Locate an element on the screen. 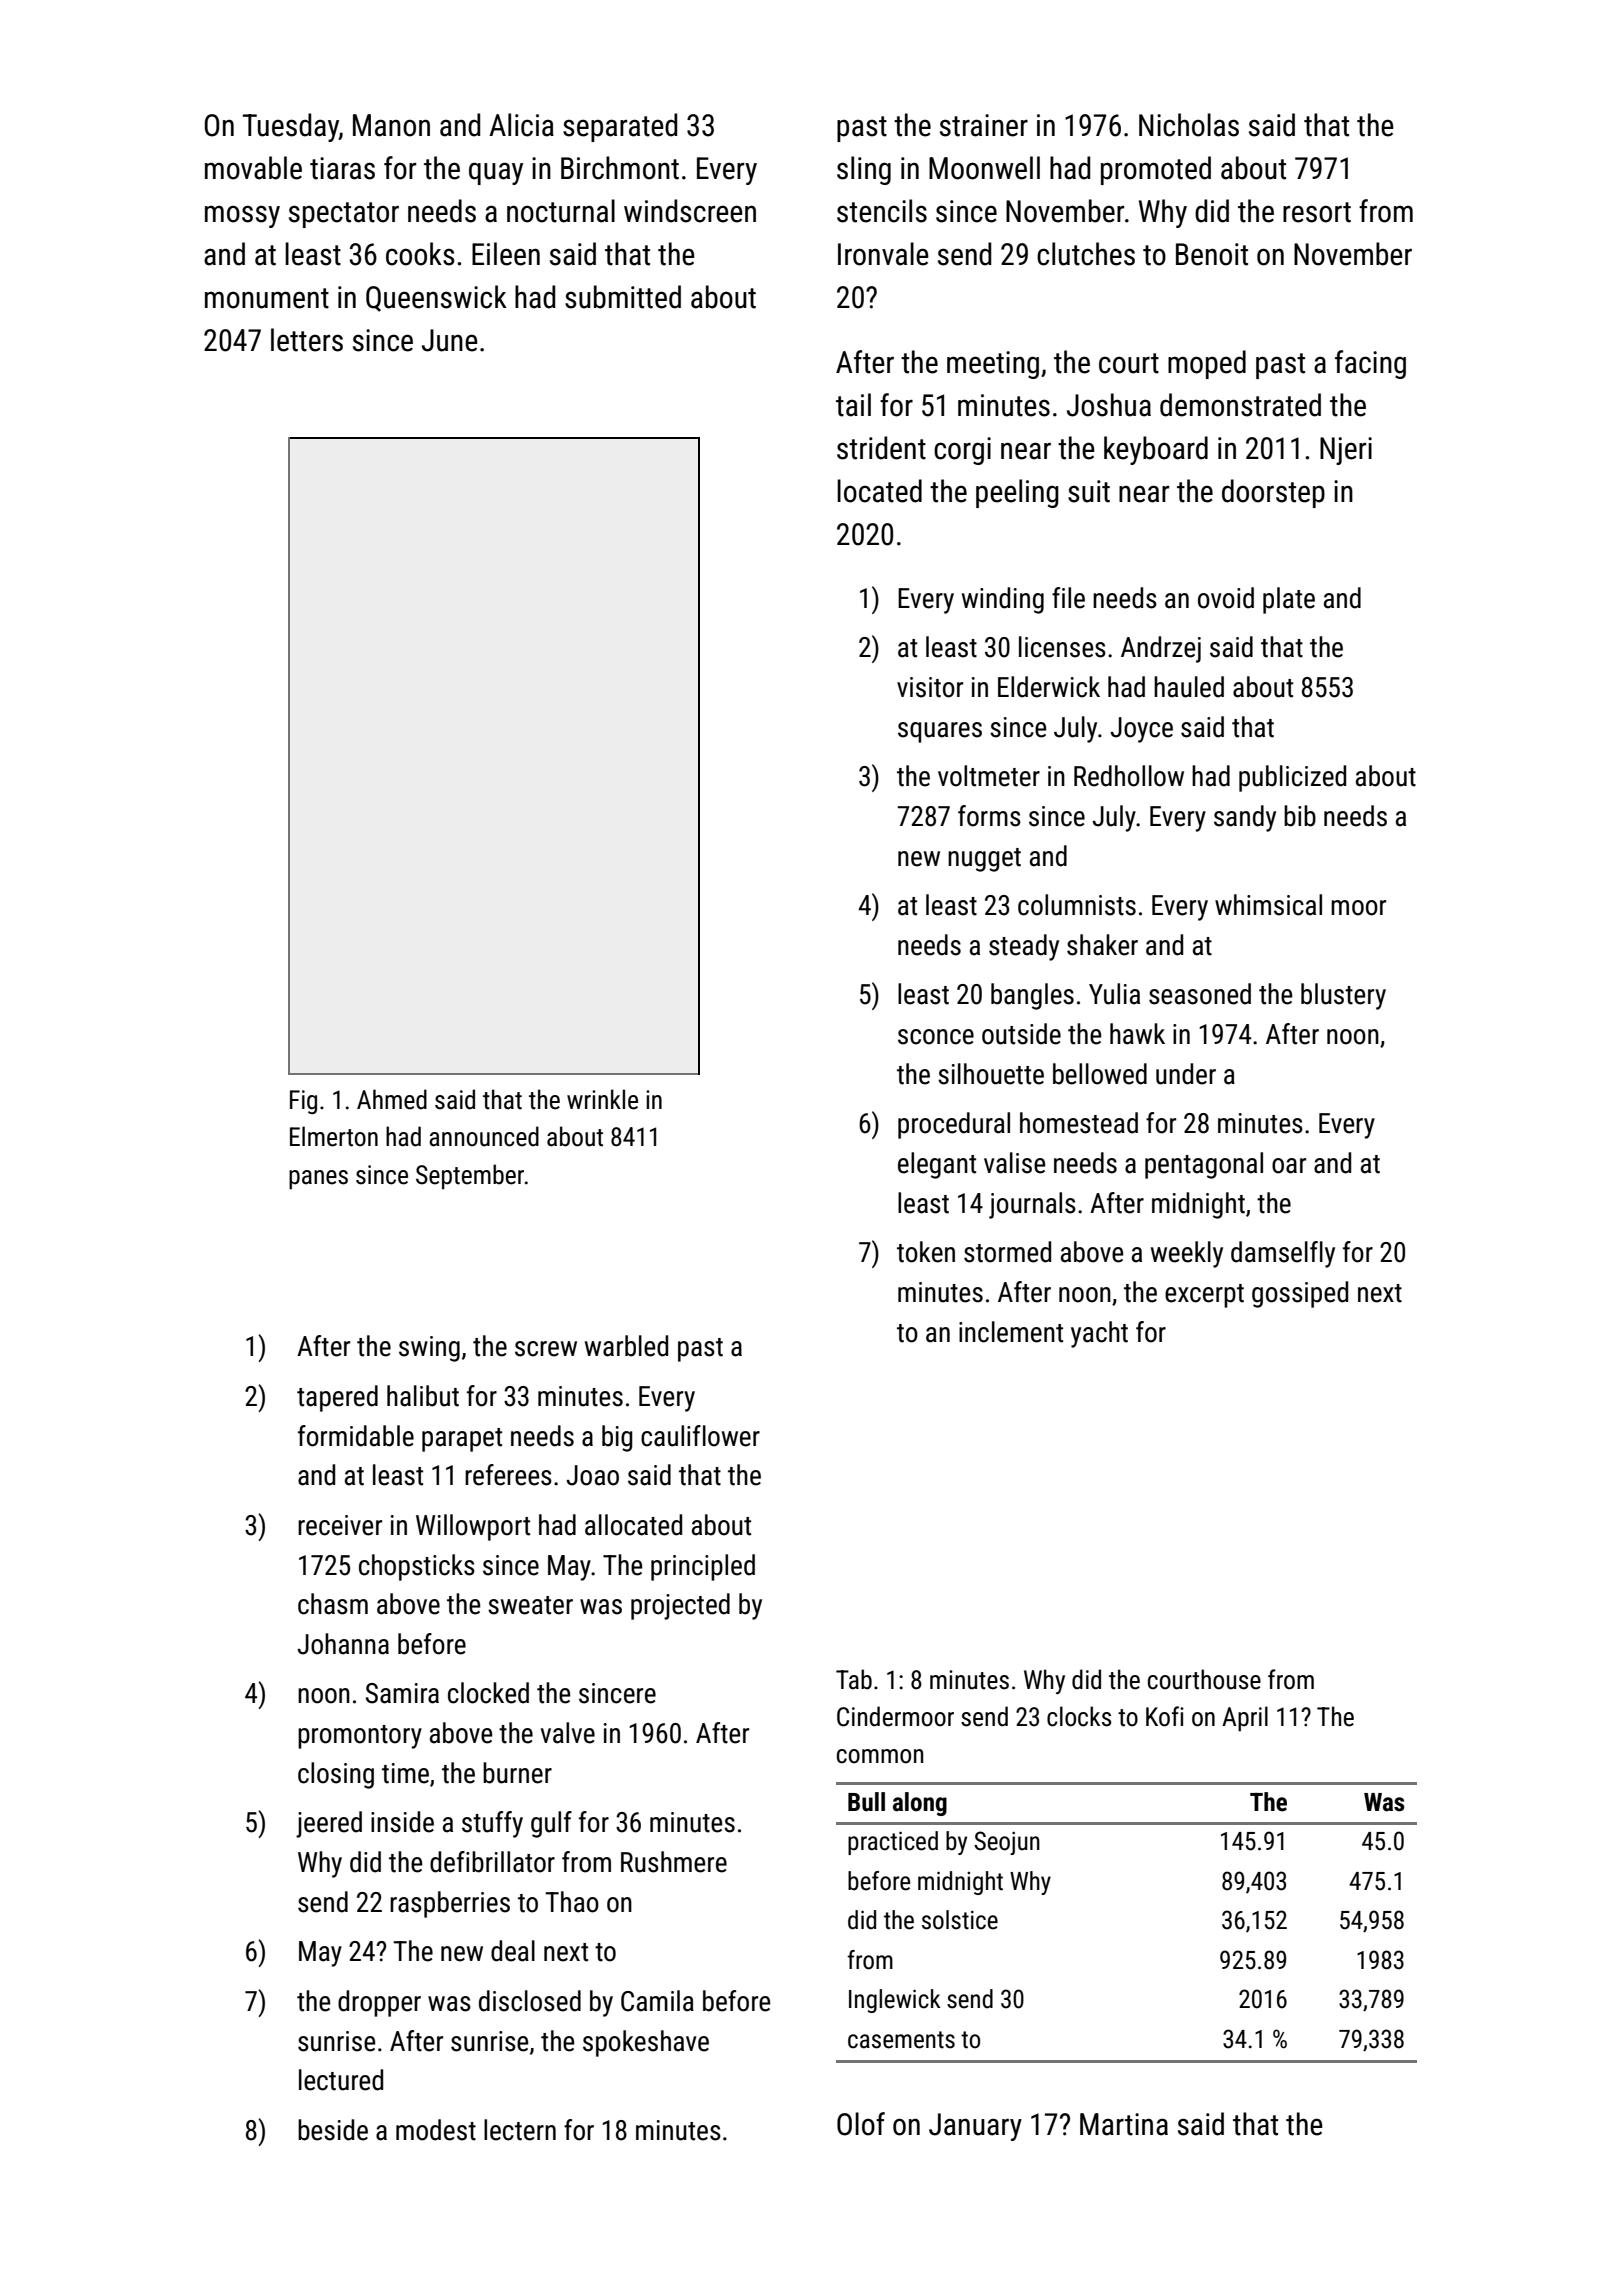 The height and width of the screenshot is (2292, 1620). sling is located at coordinates (864, 170).
